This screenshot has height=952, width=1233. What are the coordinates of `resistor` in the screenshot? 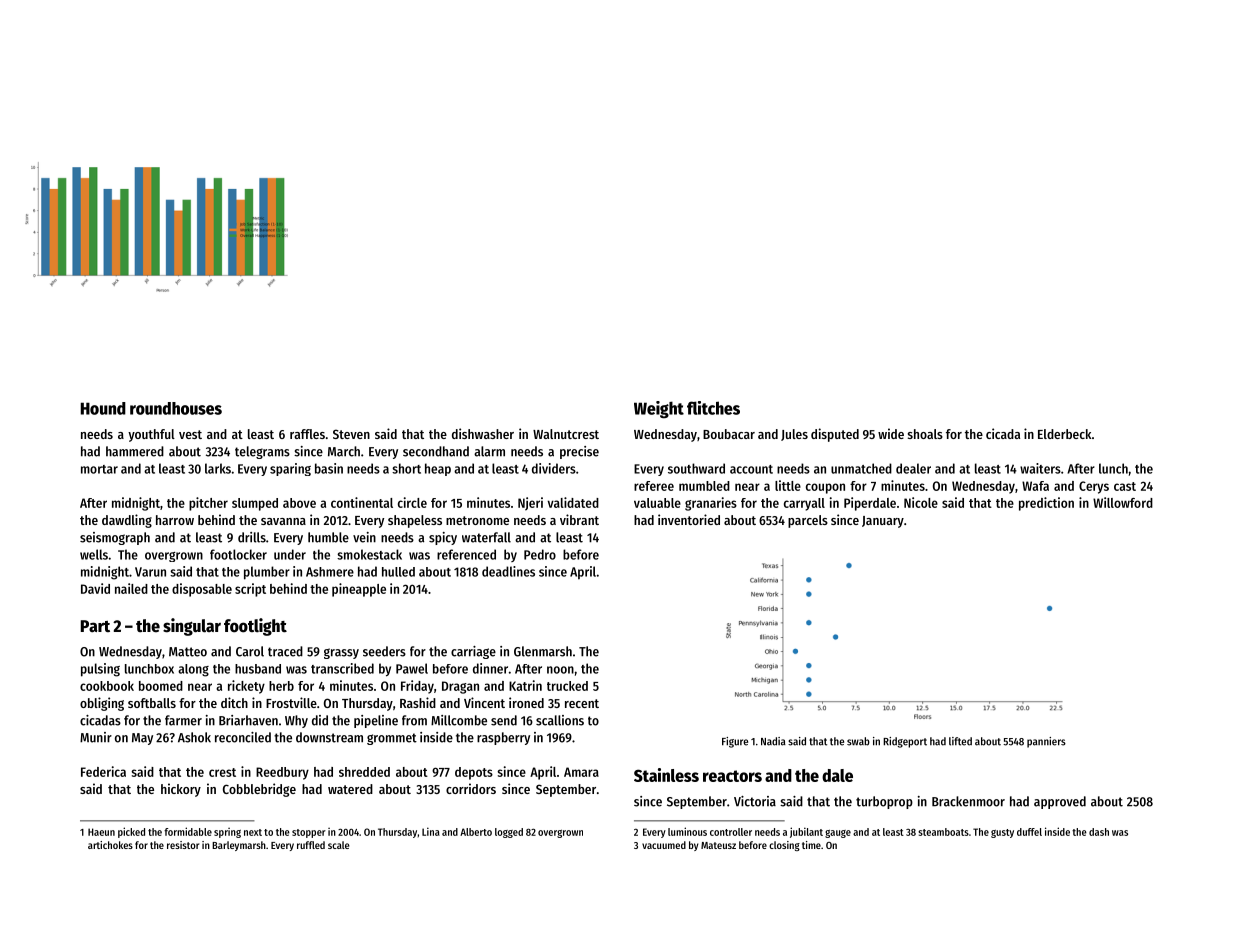 It's located at (183, 845).
